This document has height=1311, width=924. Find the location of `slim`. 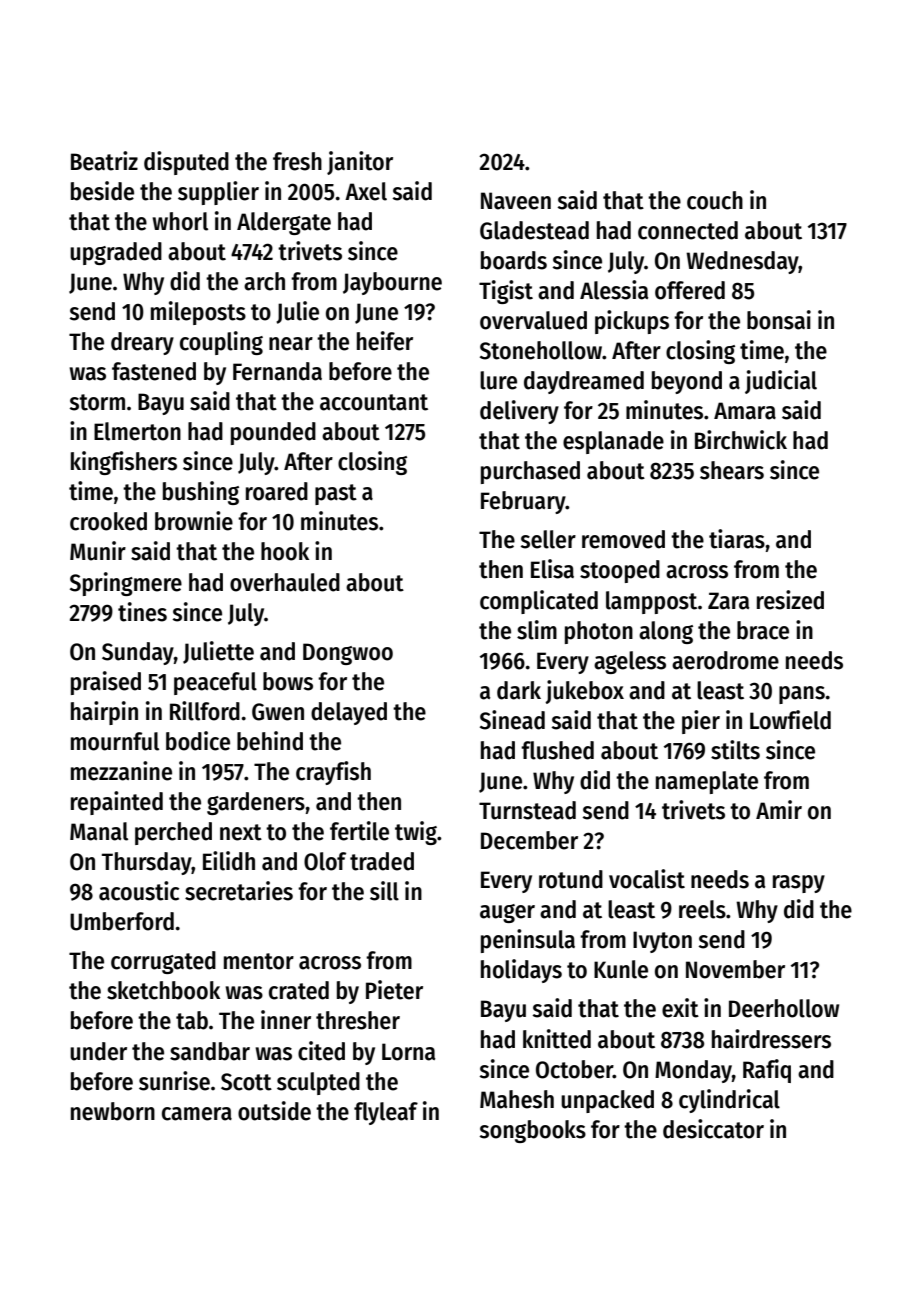

slim is located at coordinates (537, 630).
